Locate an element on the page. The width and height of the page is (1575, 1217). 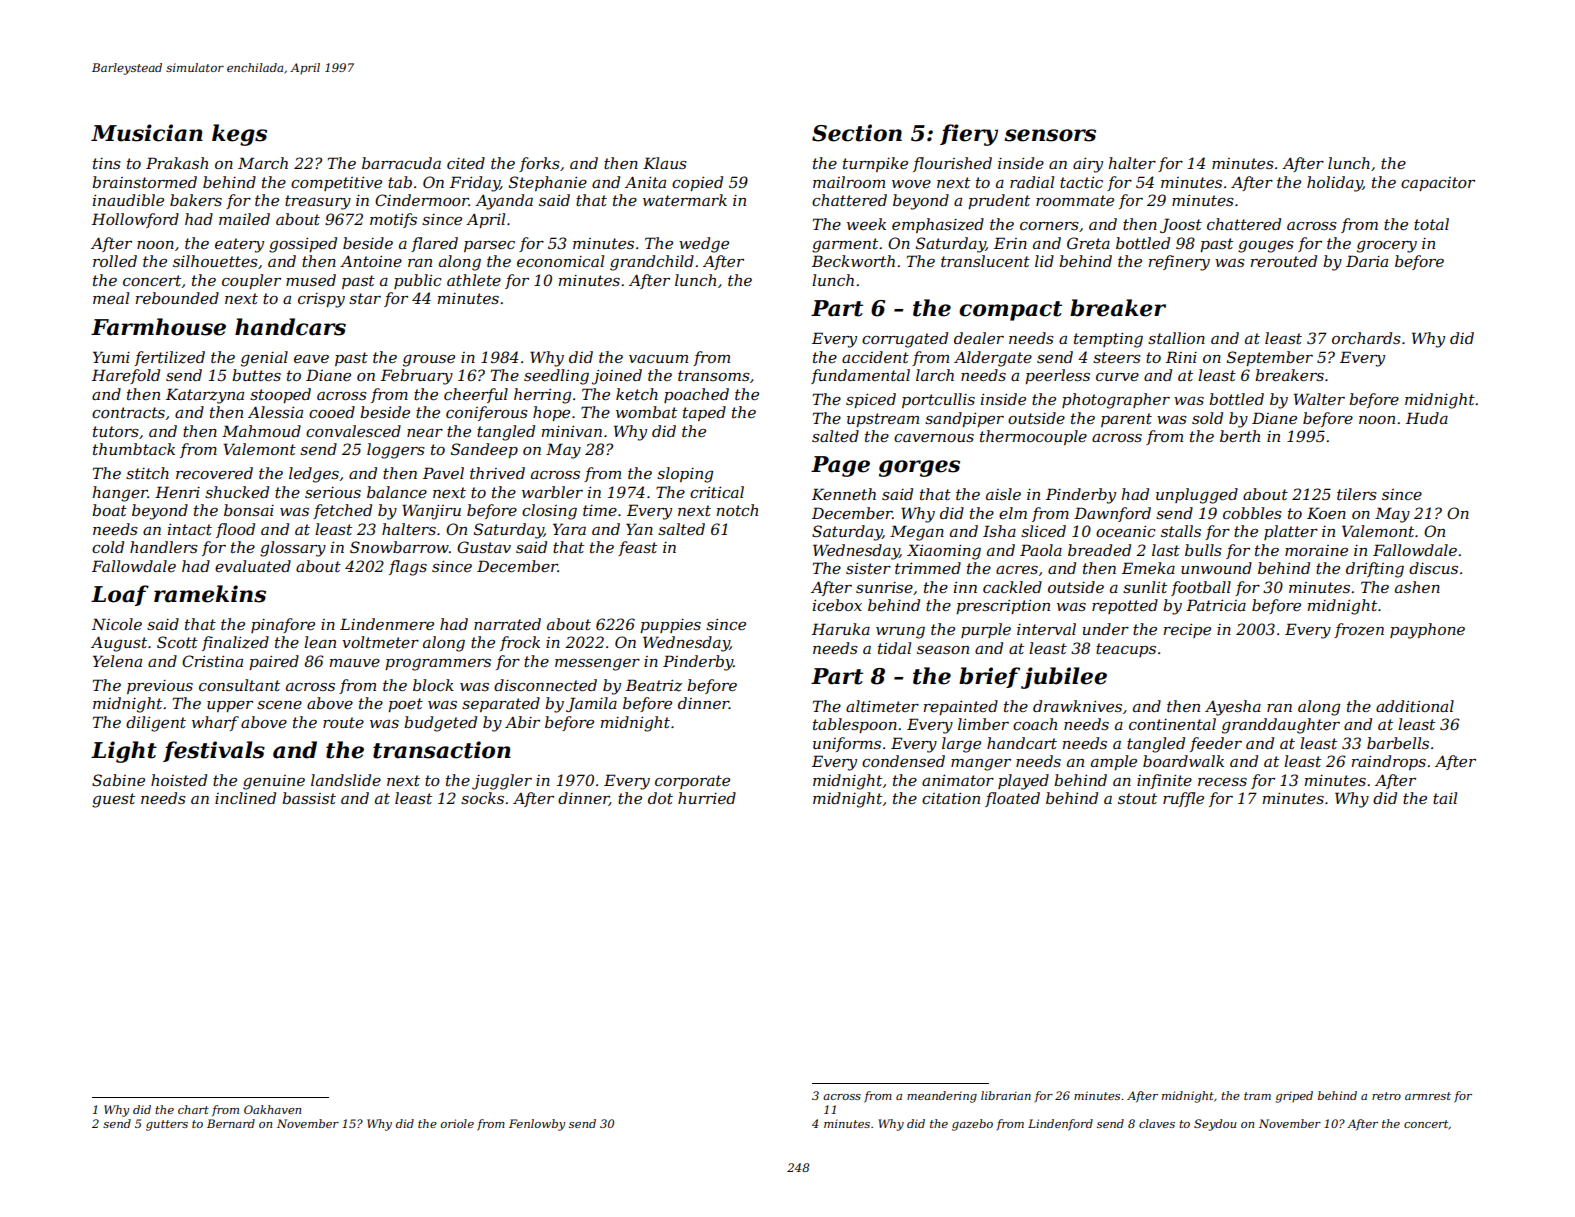
holiday is located at coordinates (1335, 184).
